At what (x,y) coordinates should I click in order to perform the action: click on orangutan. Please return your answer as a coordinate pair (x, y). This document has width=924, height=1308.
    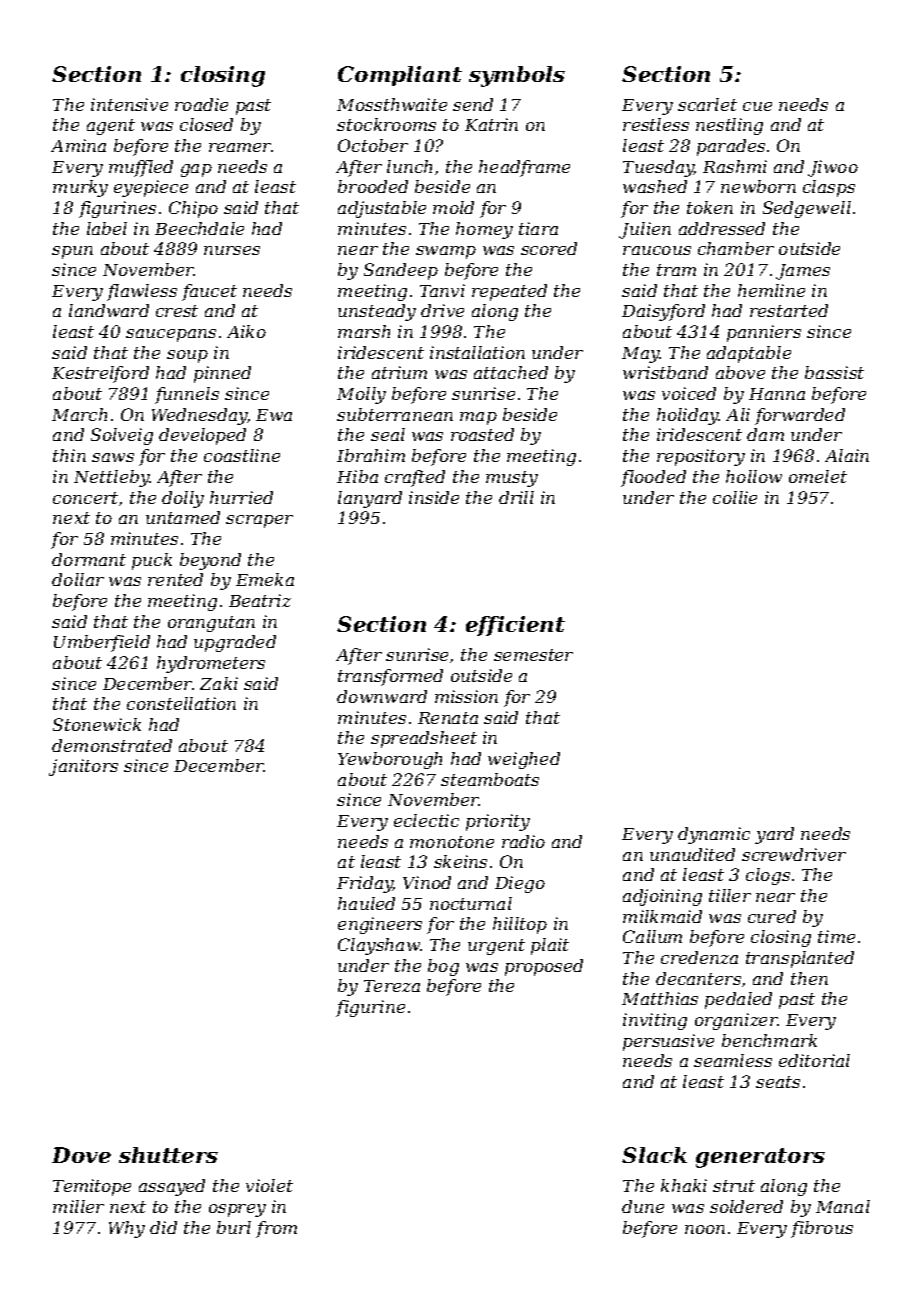
    Looking at the image, I should click on (211, 624).
